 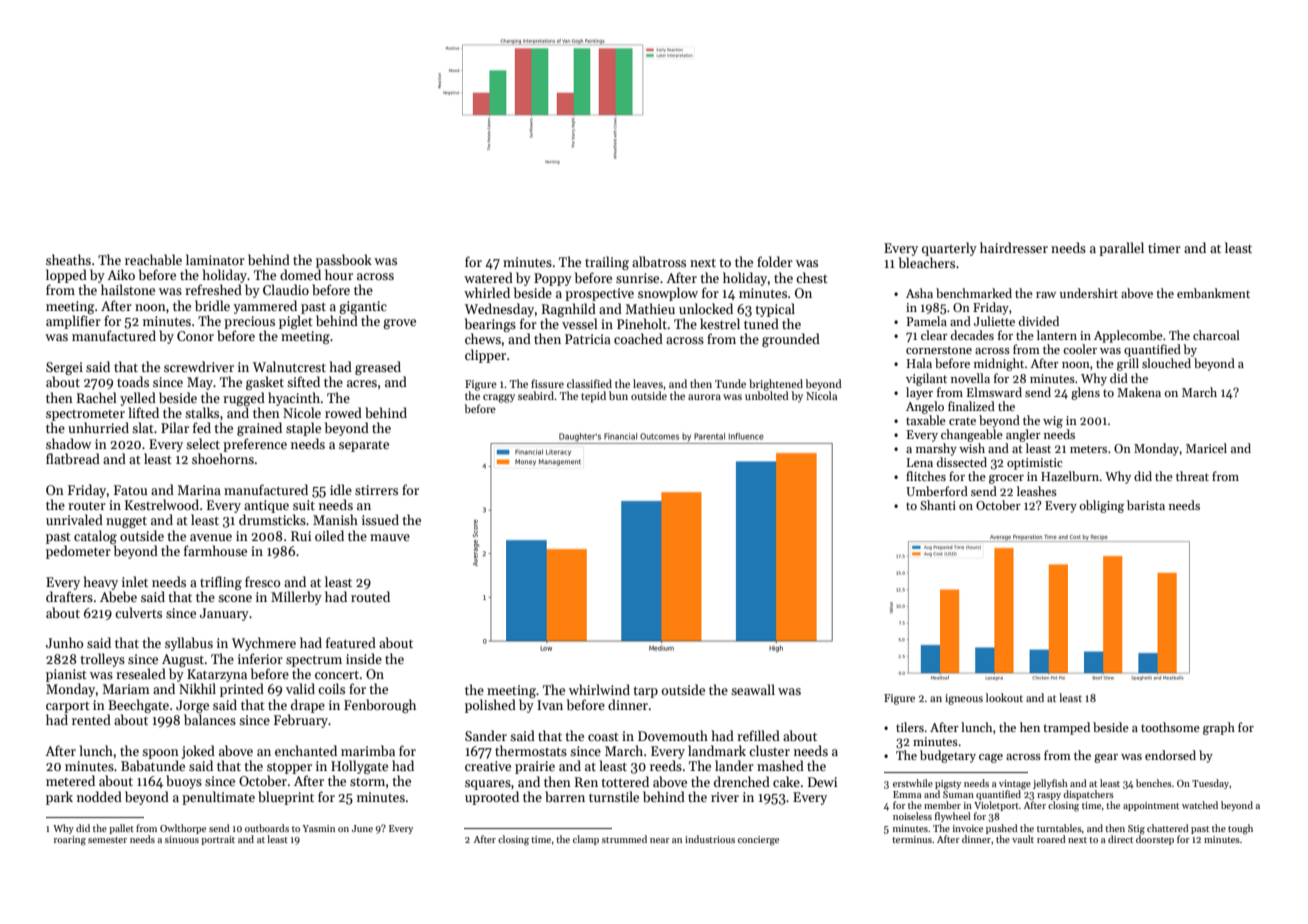 I want to click on featured, so click(x=351, y=642).
